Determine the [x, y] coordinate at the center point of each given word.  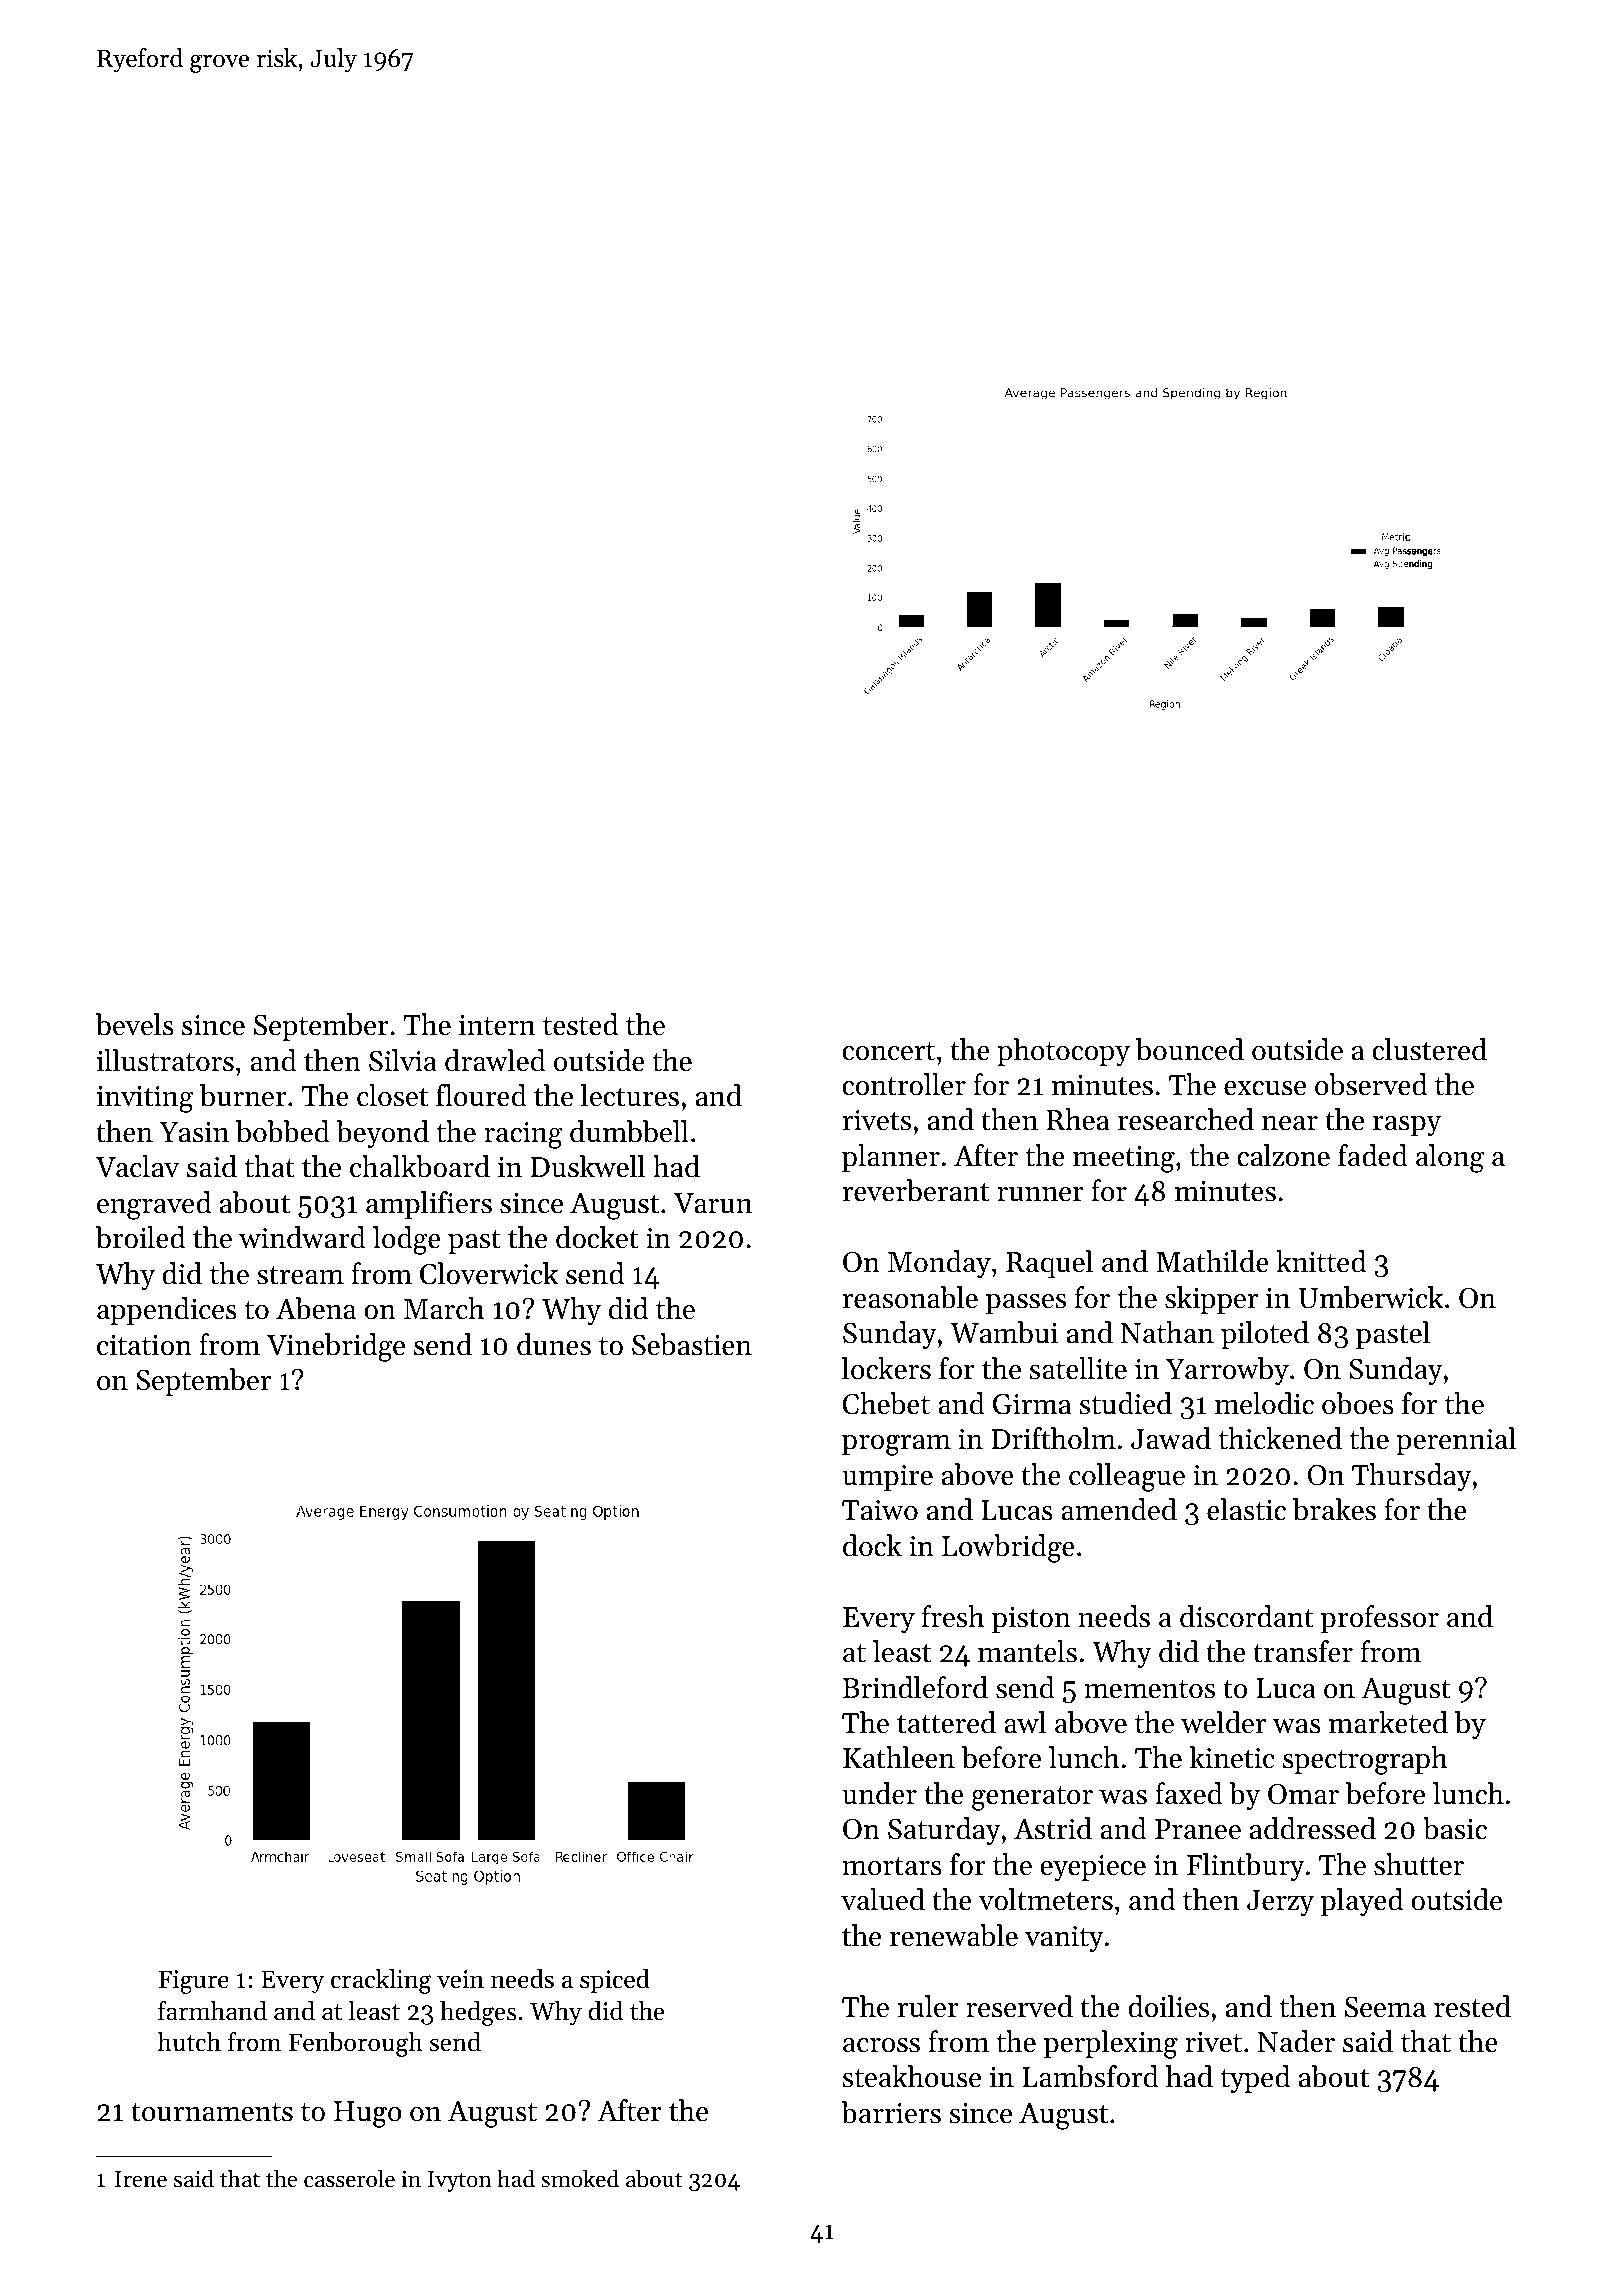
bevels [135, 1024]
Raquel [1049, 1264]
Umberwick [1370, 1297]
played [1362, 1902]
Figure [193, 1982]
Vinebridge [336, 1347]
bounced [1190, 1049]
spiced [615, 1981]
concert [889, 1051]
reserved [1019, 2006]
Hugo [368, 2114]
